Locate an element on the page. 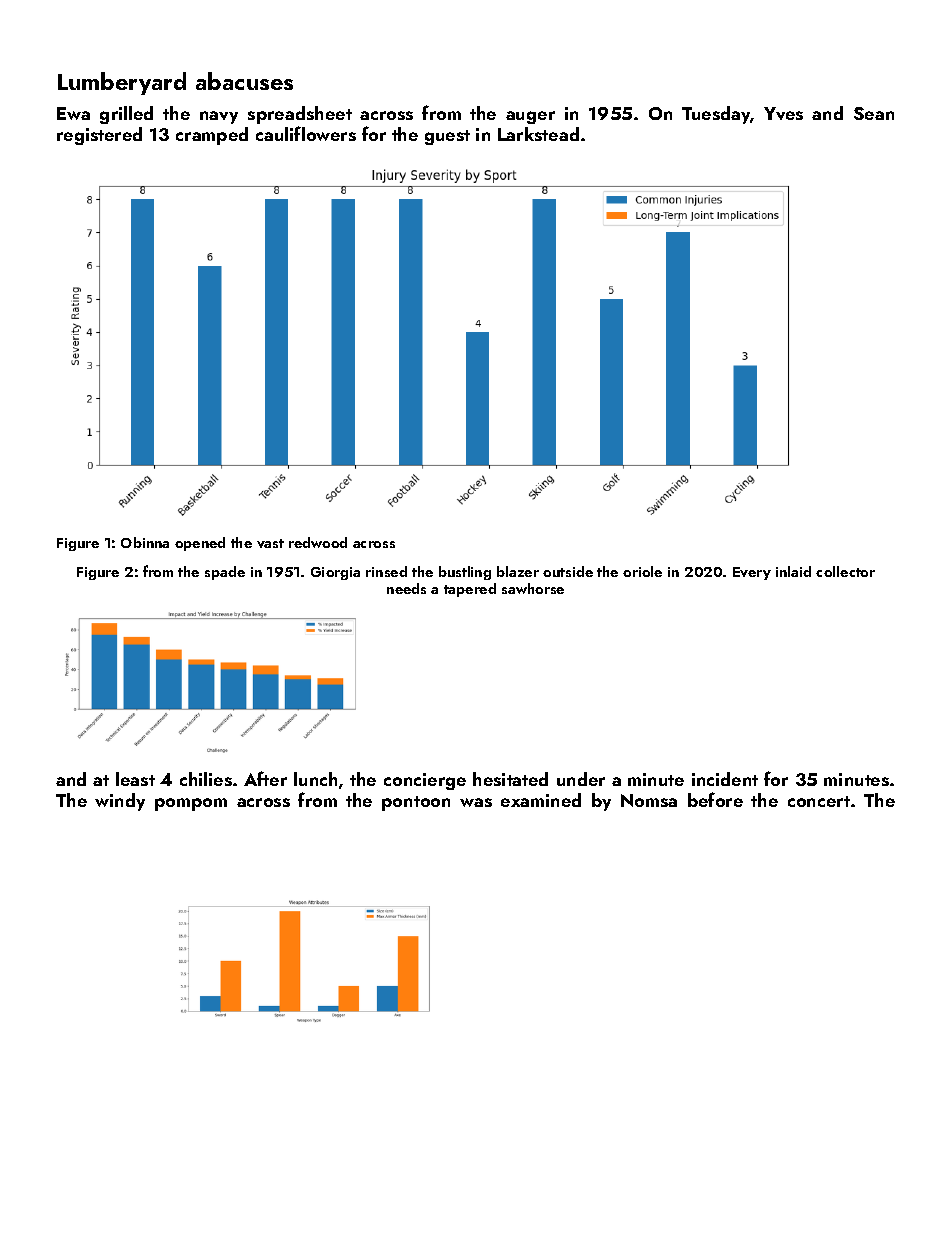  outside is located at coordinates (568, 571).
